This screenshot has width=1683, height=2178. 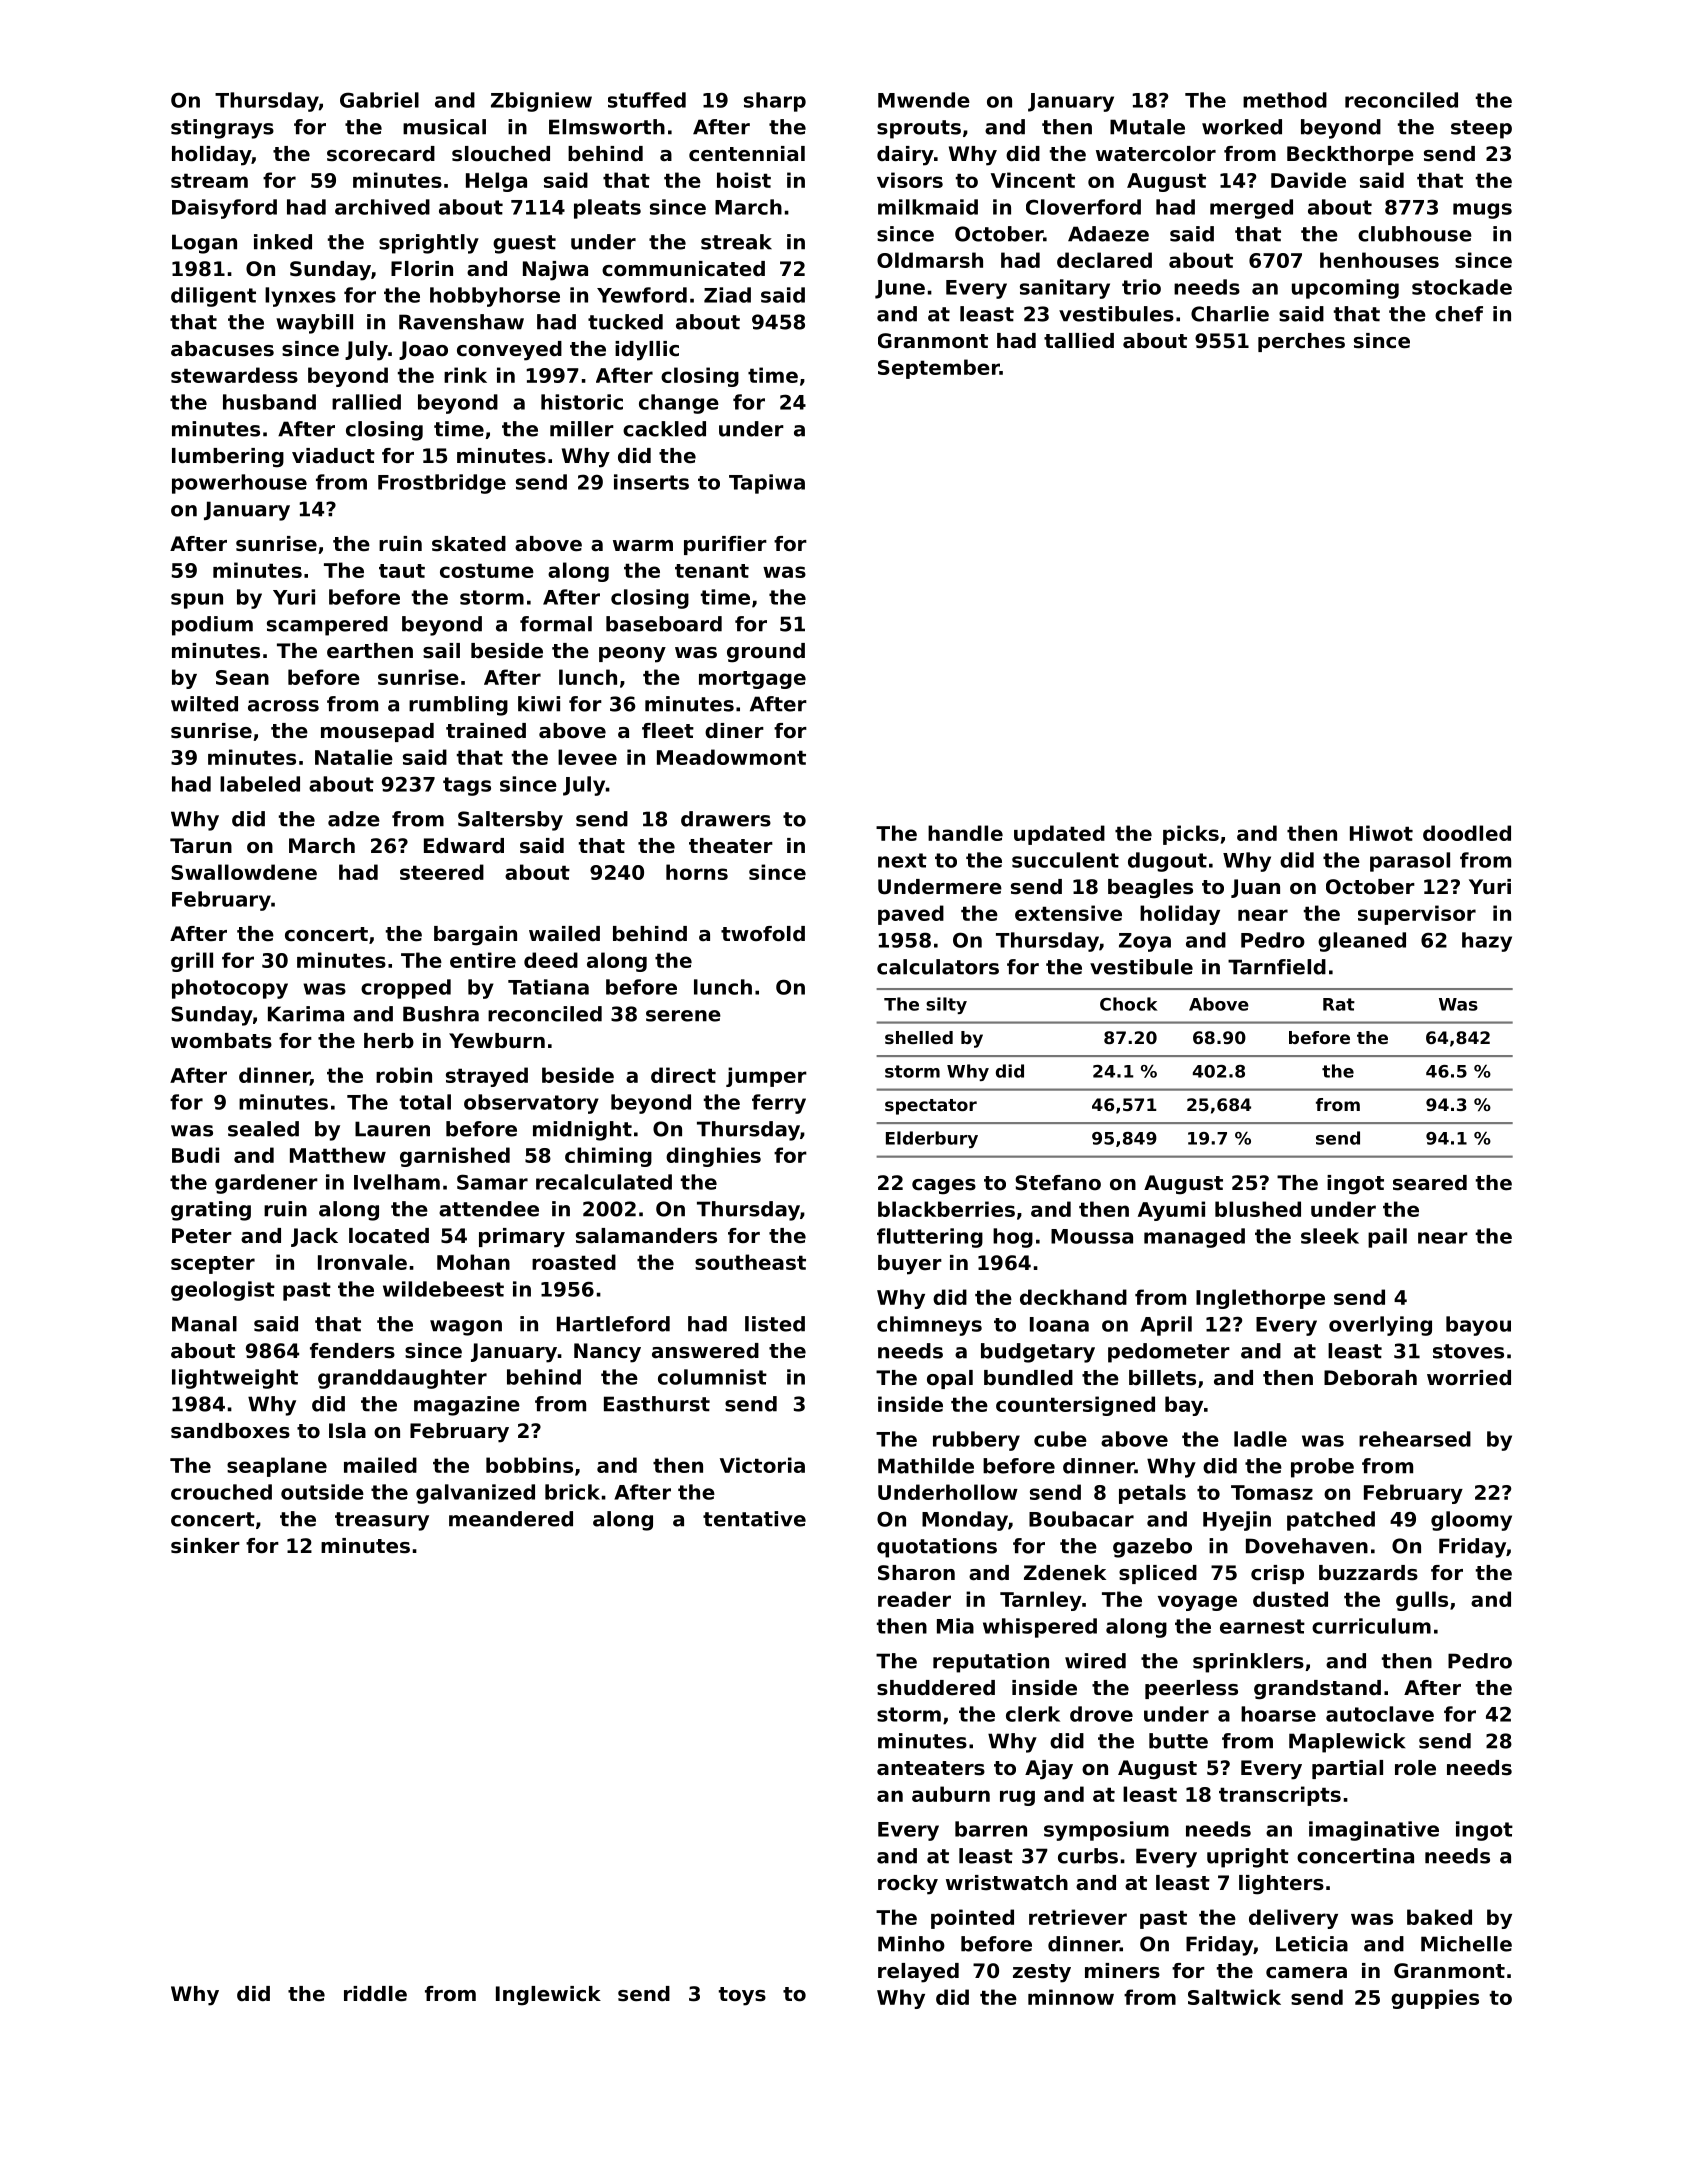 I want to click on riddle, so click(x=375, y=1994).
